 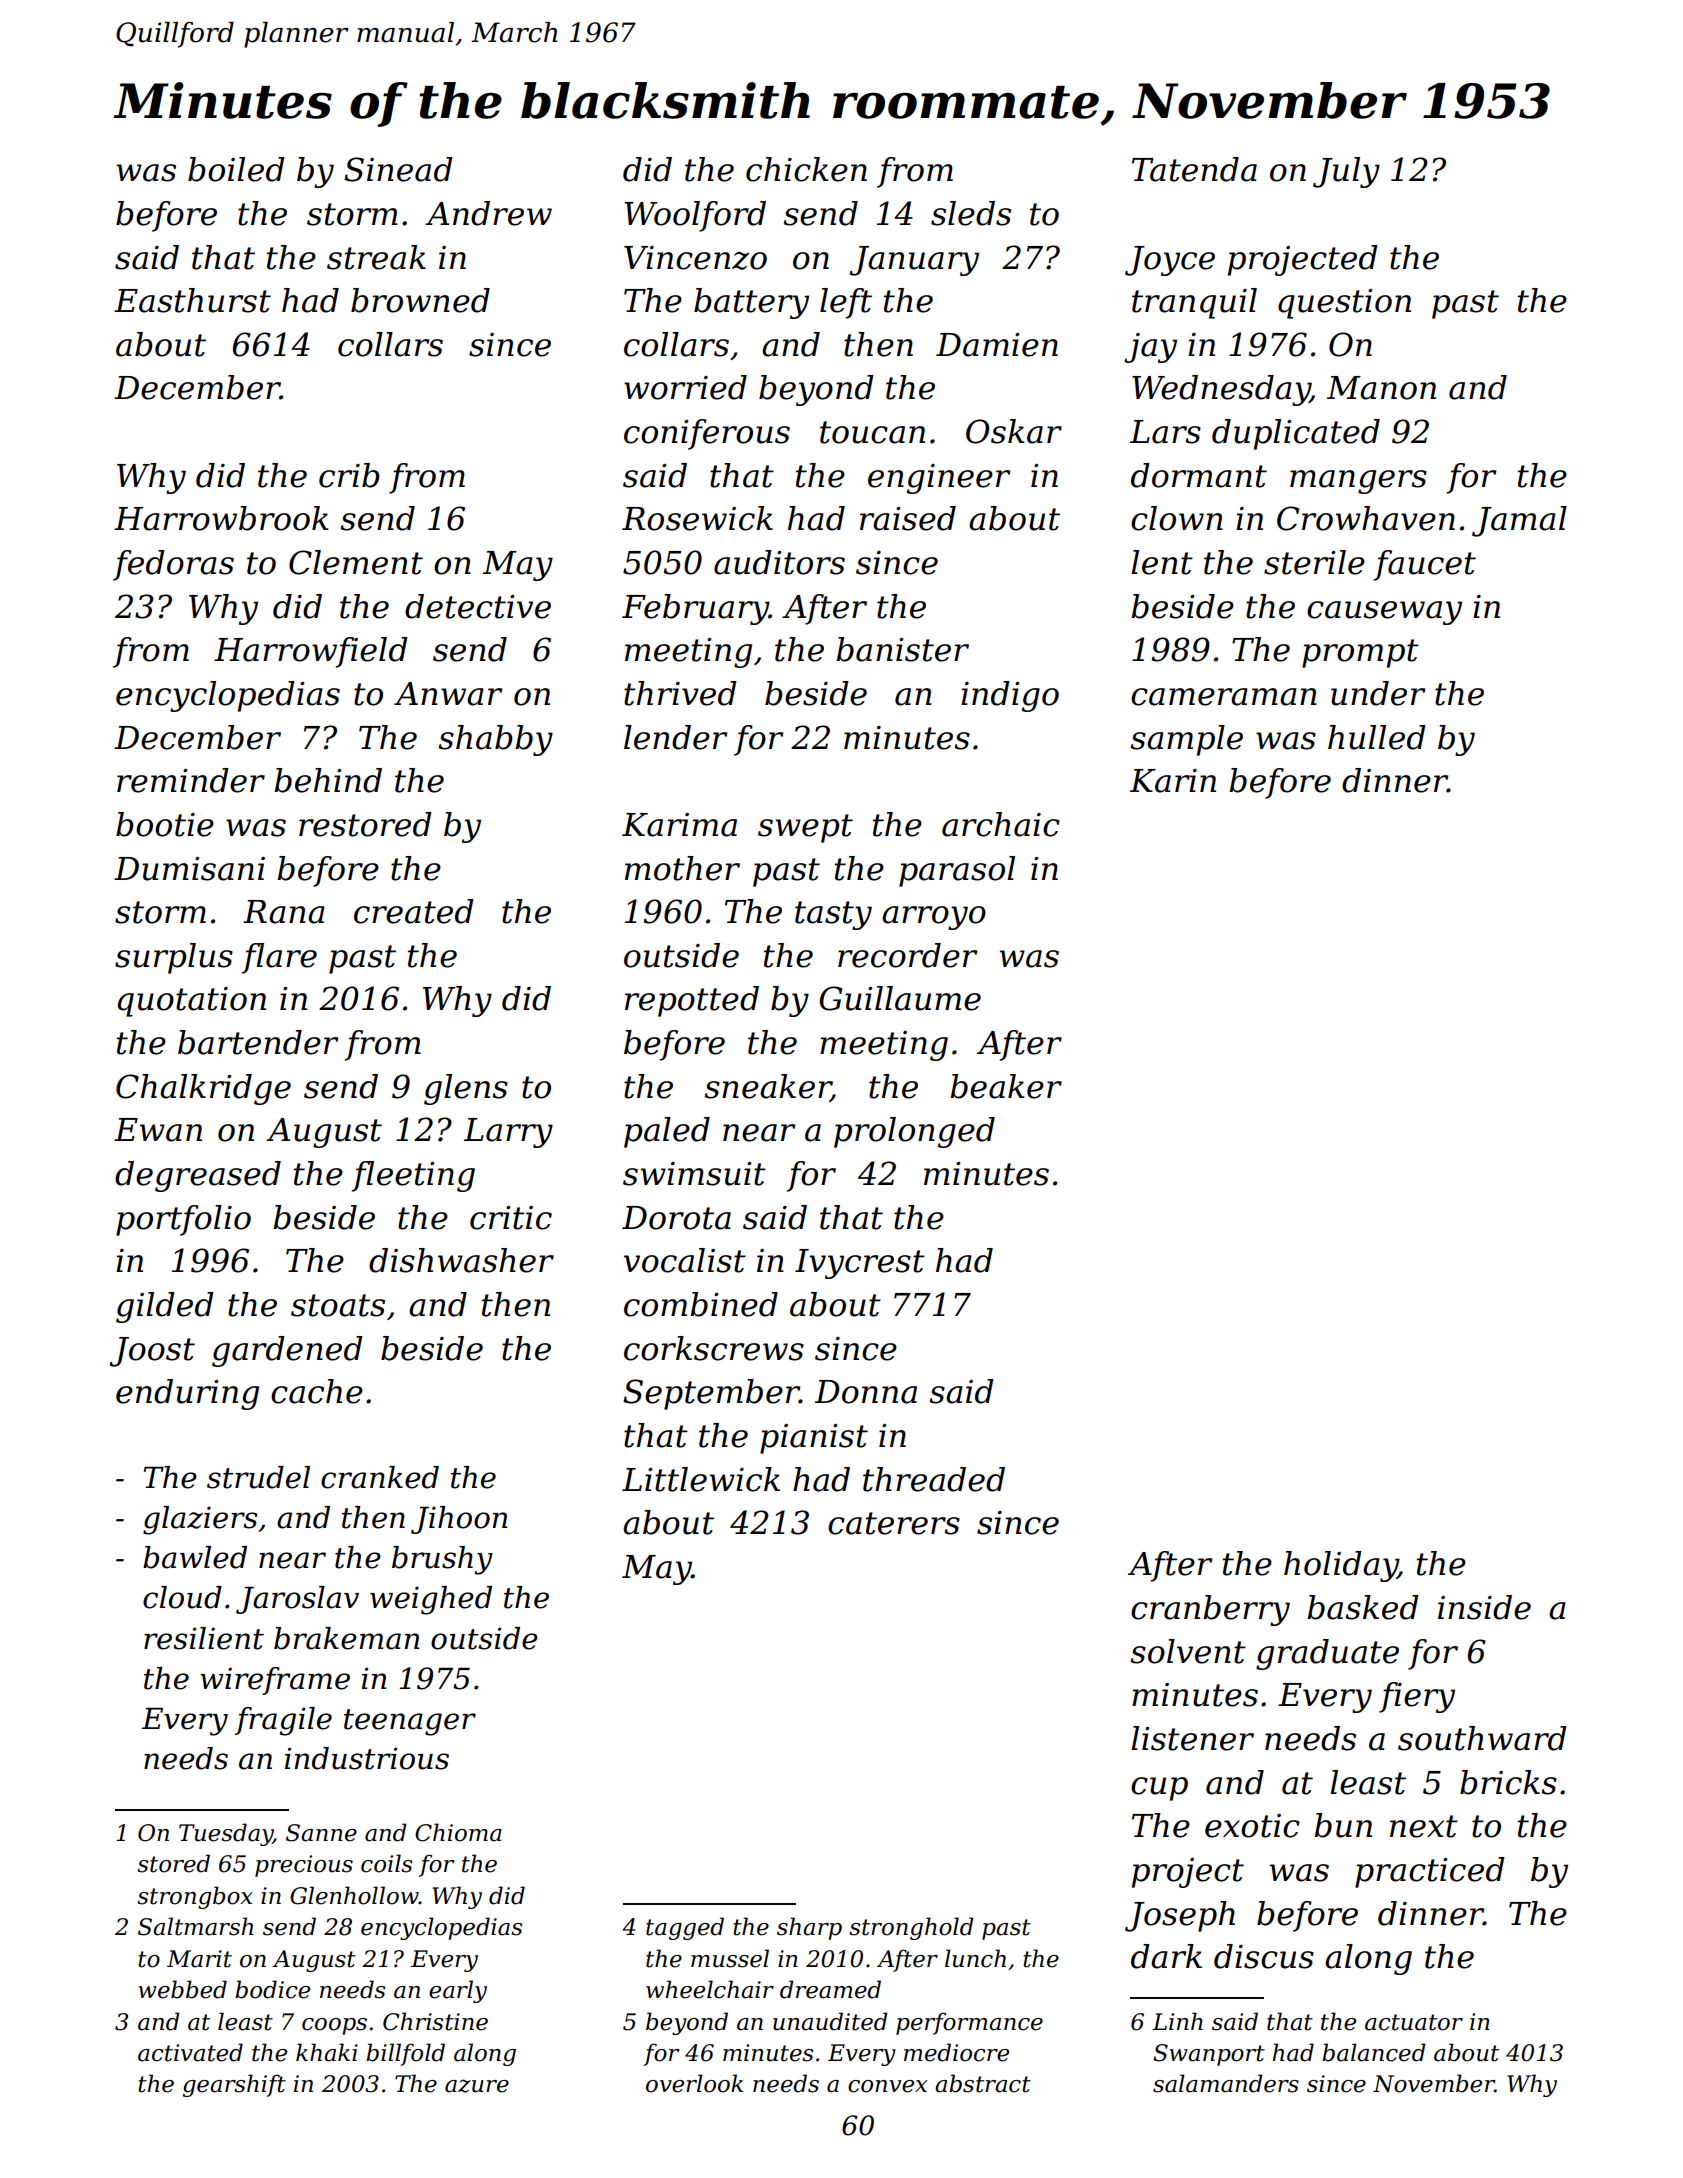 What do you see at coordinates (1346, 172) in the screenshot?
I see `July` at bounding box center [1346, 172].
